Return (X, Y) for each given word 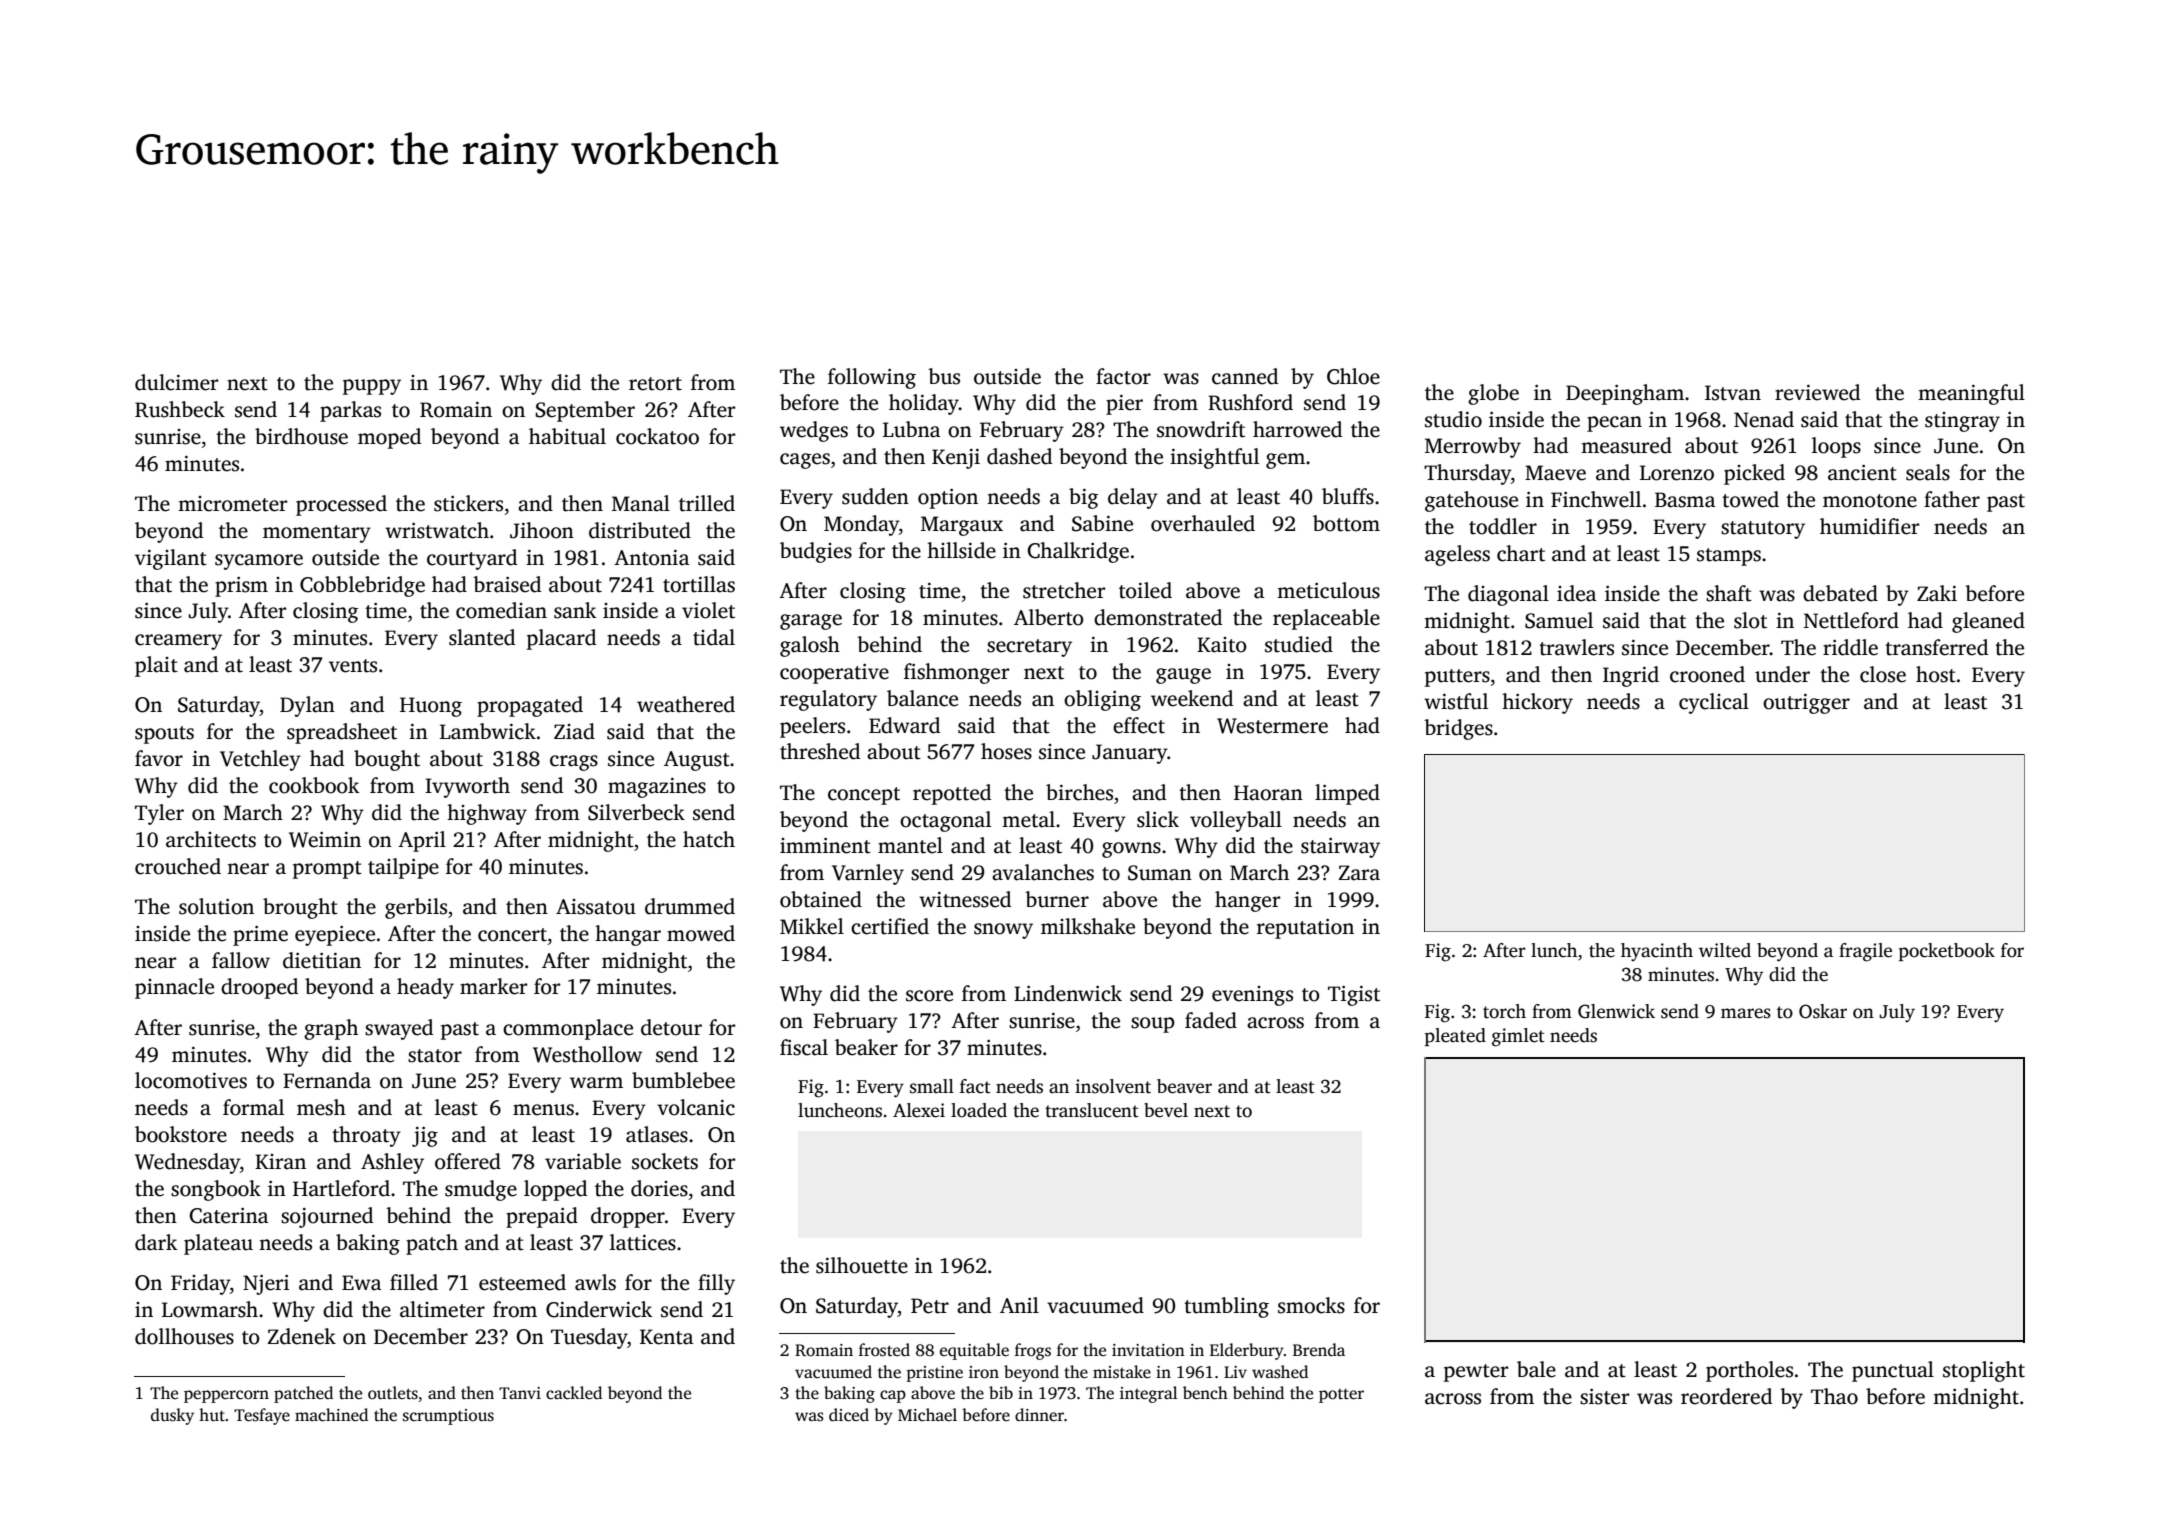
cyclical (1714, 703)
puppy (372, 387)
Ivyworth (467, 787)
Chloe (1353, 376)
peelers (812, 727)
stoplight (1984, 1371)
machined (331, 1415)
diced (849, 1415)
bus (944, 376)
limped (1347, 794)
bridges (1458, 729)
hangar (628, 935)
